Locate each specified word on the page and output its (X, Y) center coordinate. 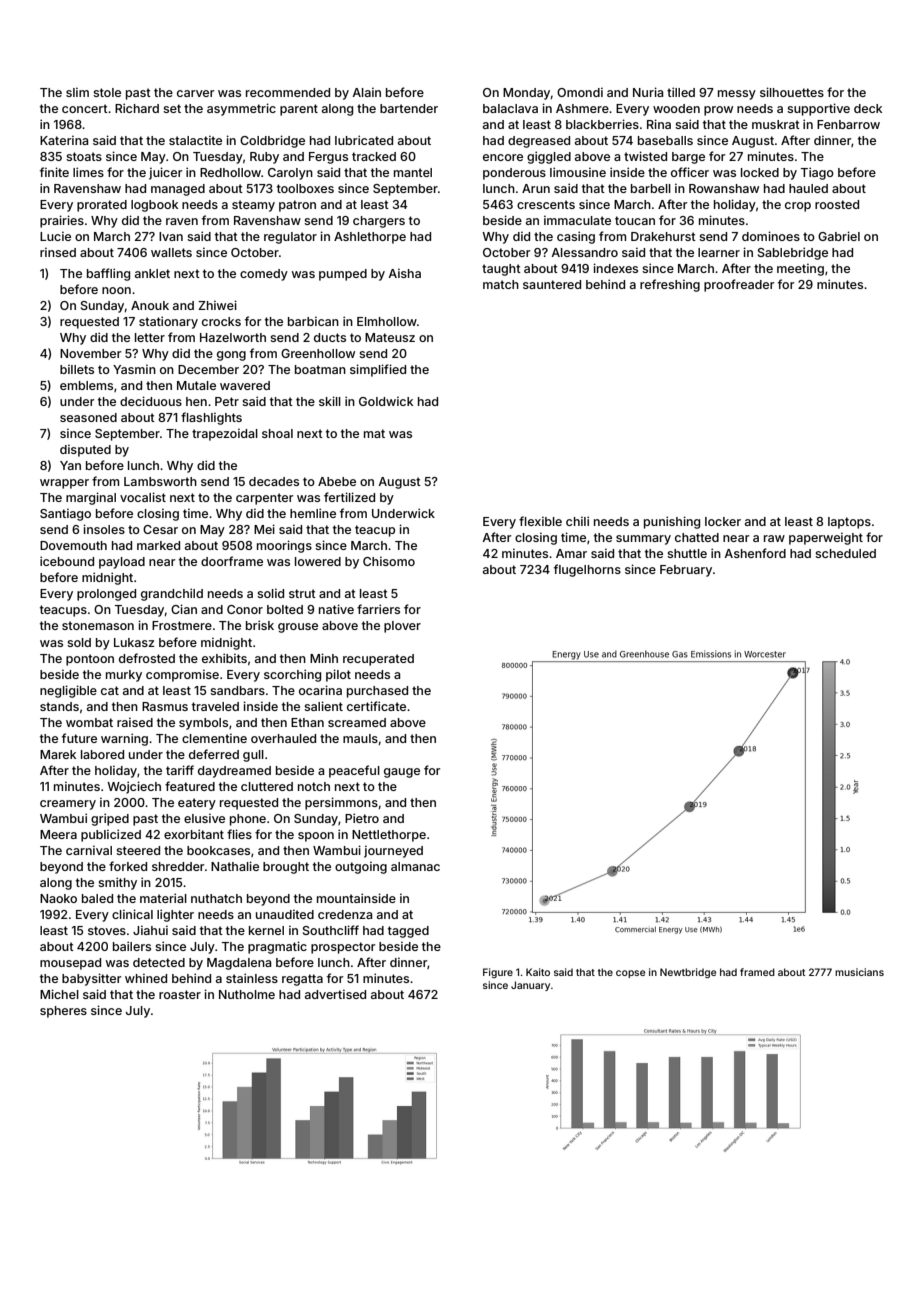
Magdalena (239, 964)
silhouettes (792, 92)
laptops (849, 523)
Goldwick (386, 401)
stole (107, 92)
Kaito (538, 972)
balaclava (510, 108)
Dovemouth (73, 545)
